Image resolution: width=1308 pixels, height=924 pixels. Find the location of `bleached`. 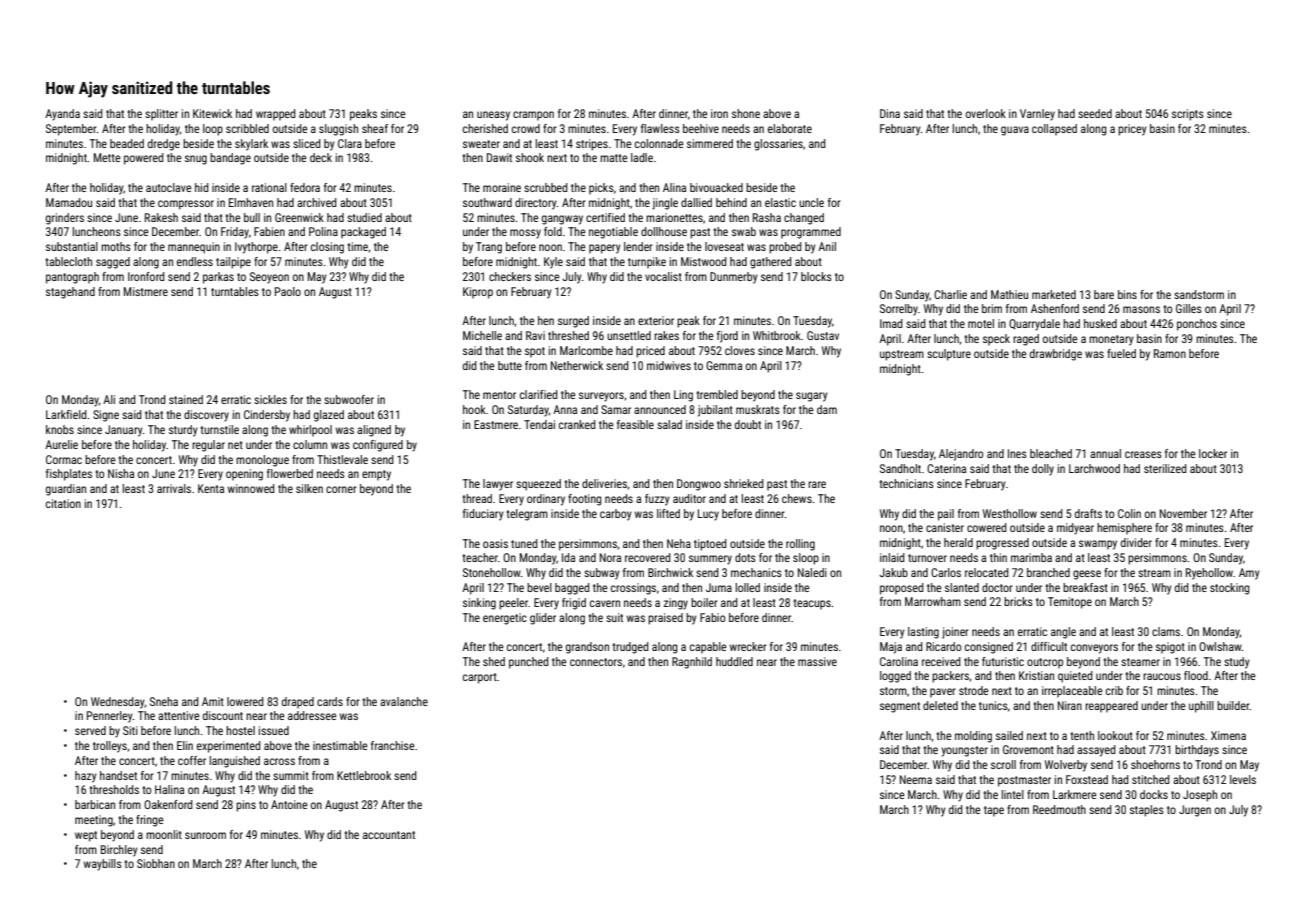

bleached is located at coordinates (1051, 453).
